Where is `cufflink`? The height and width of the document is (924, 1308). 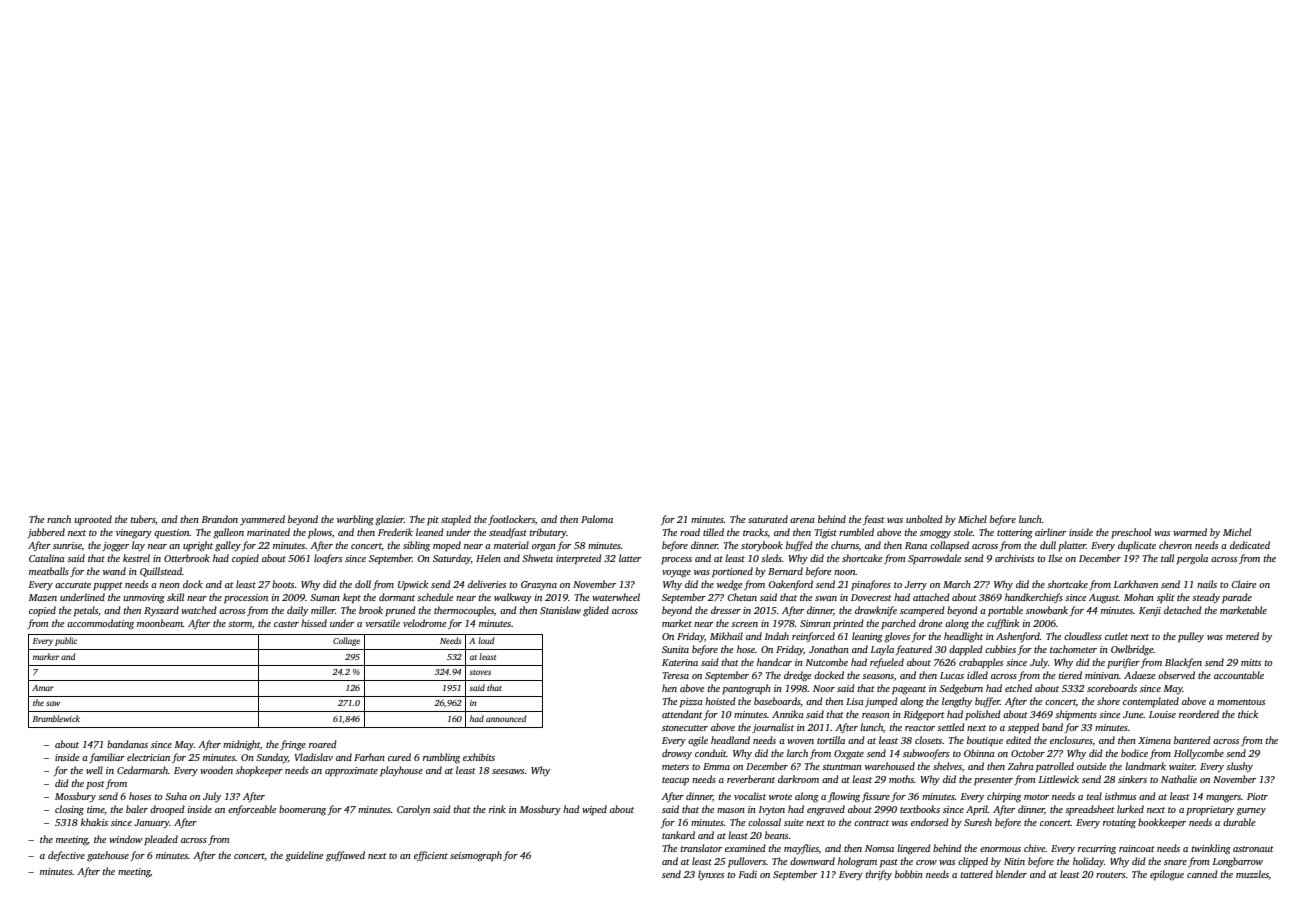
cufflink is located at coordinates (1003, 624).
